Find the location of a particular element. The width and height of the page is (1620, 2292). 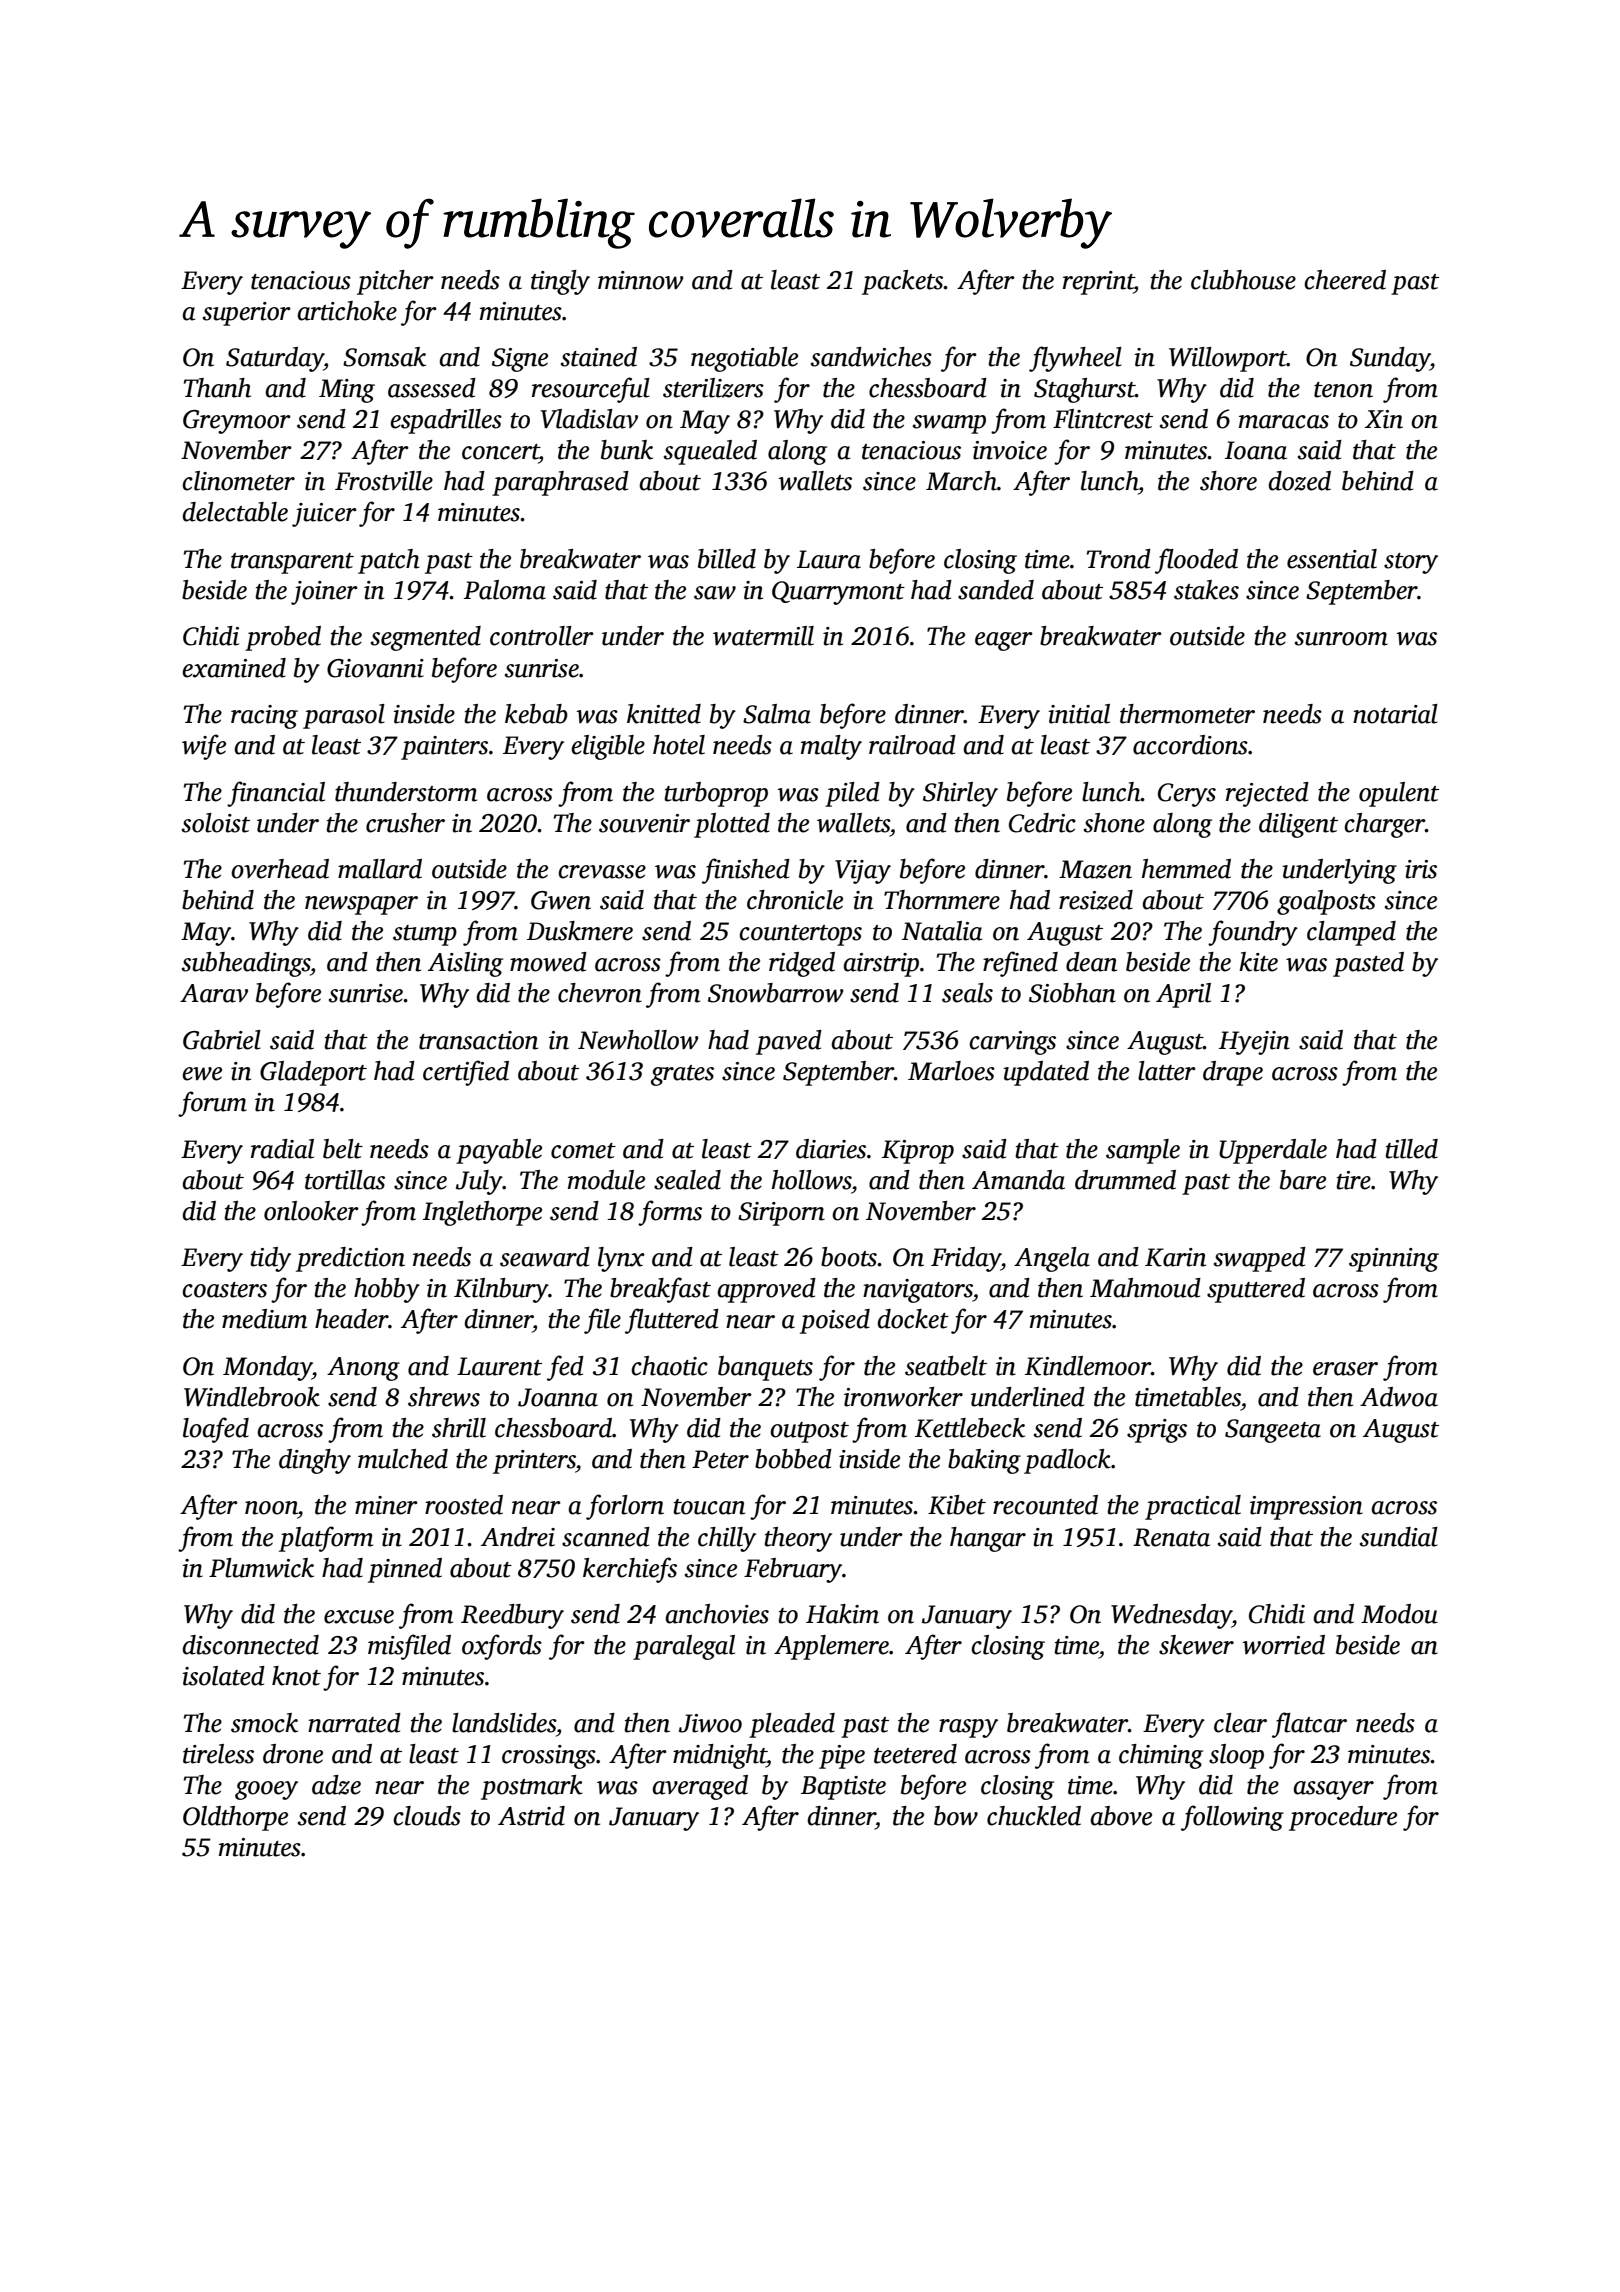

shrill is located at coordinates (459, 1428).
